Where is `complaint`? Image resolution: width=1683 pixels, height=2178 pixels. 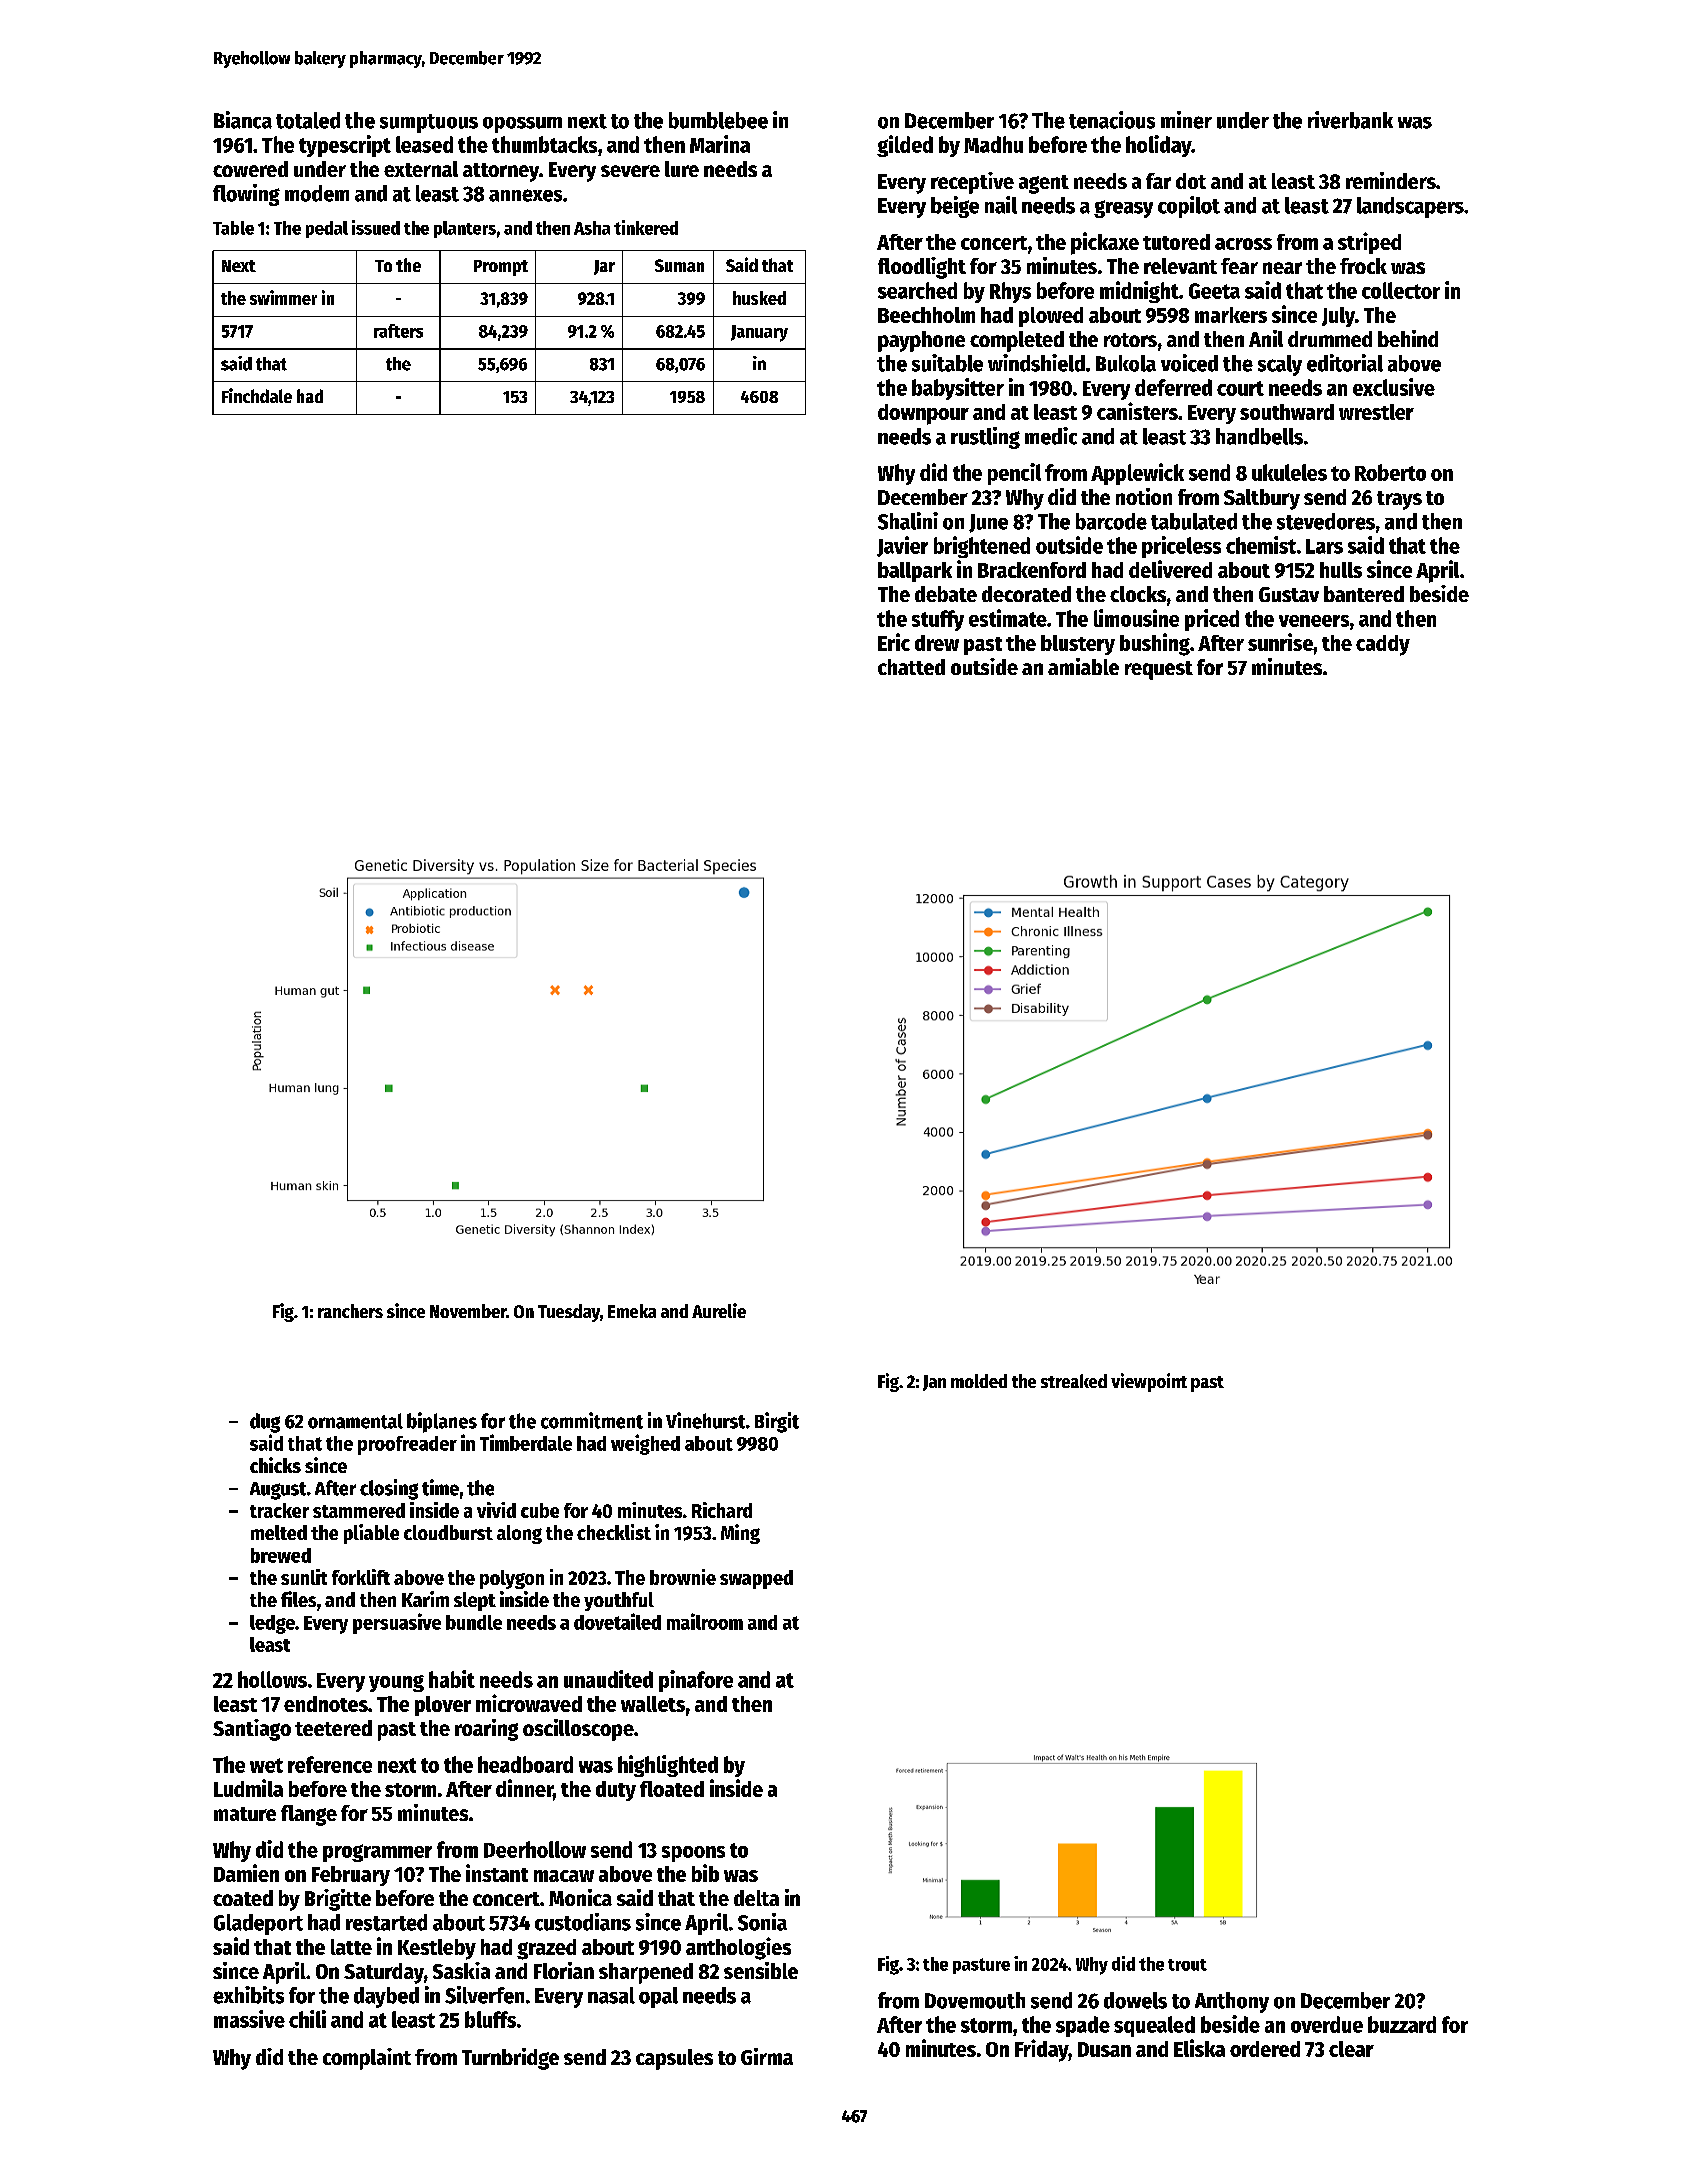
complaint is located at coordinates (367, 2059).
